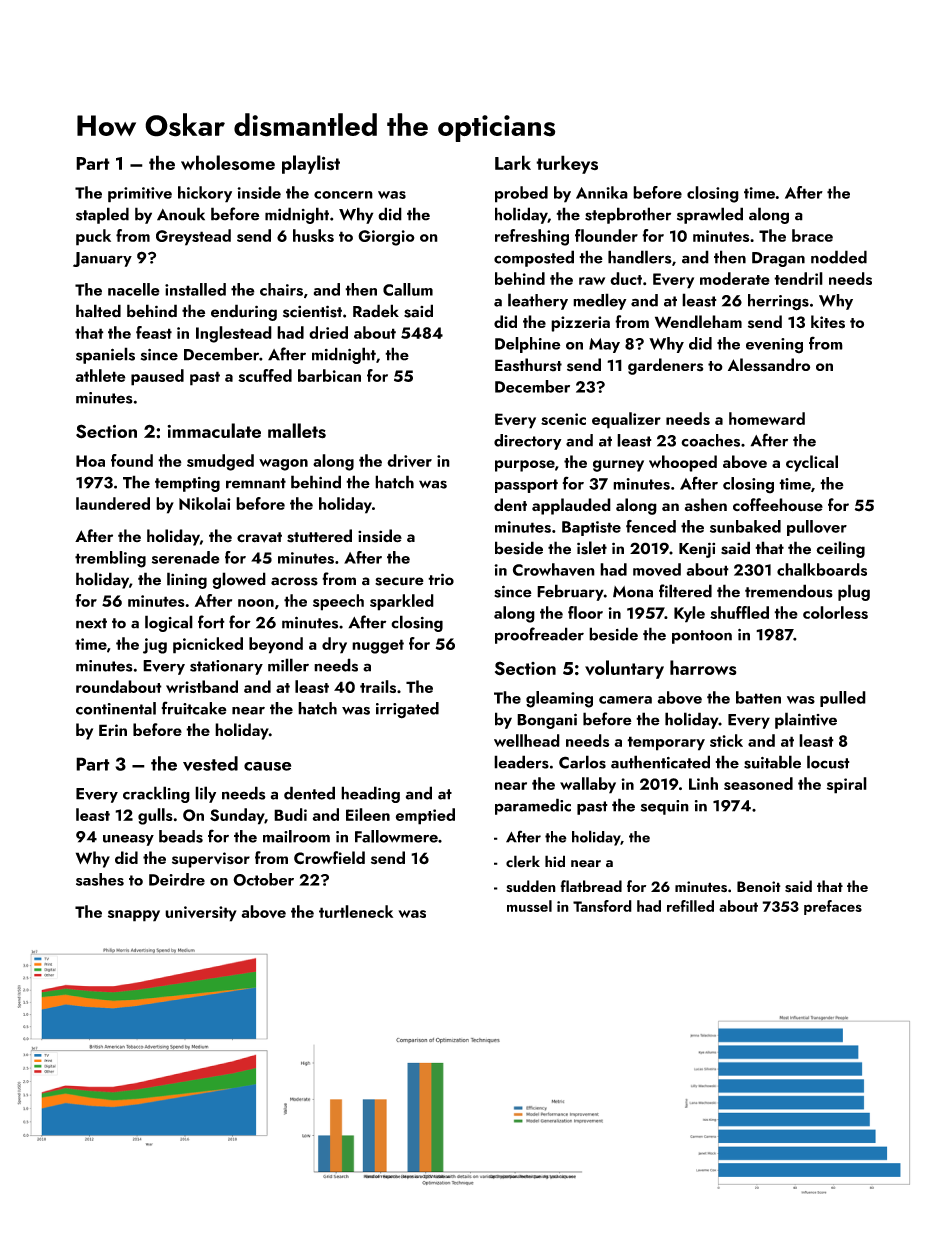 This page has height=1233, width=952. What do you see at coordinates (134, 916) in the page?
I see `snappy` at bounding box center [134, 916].
